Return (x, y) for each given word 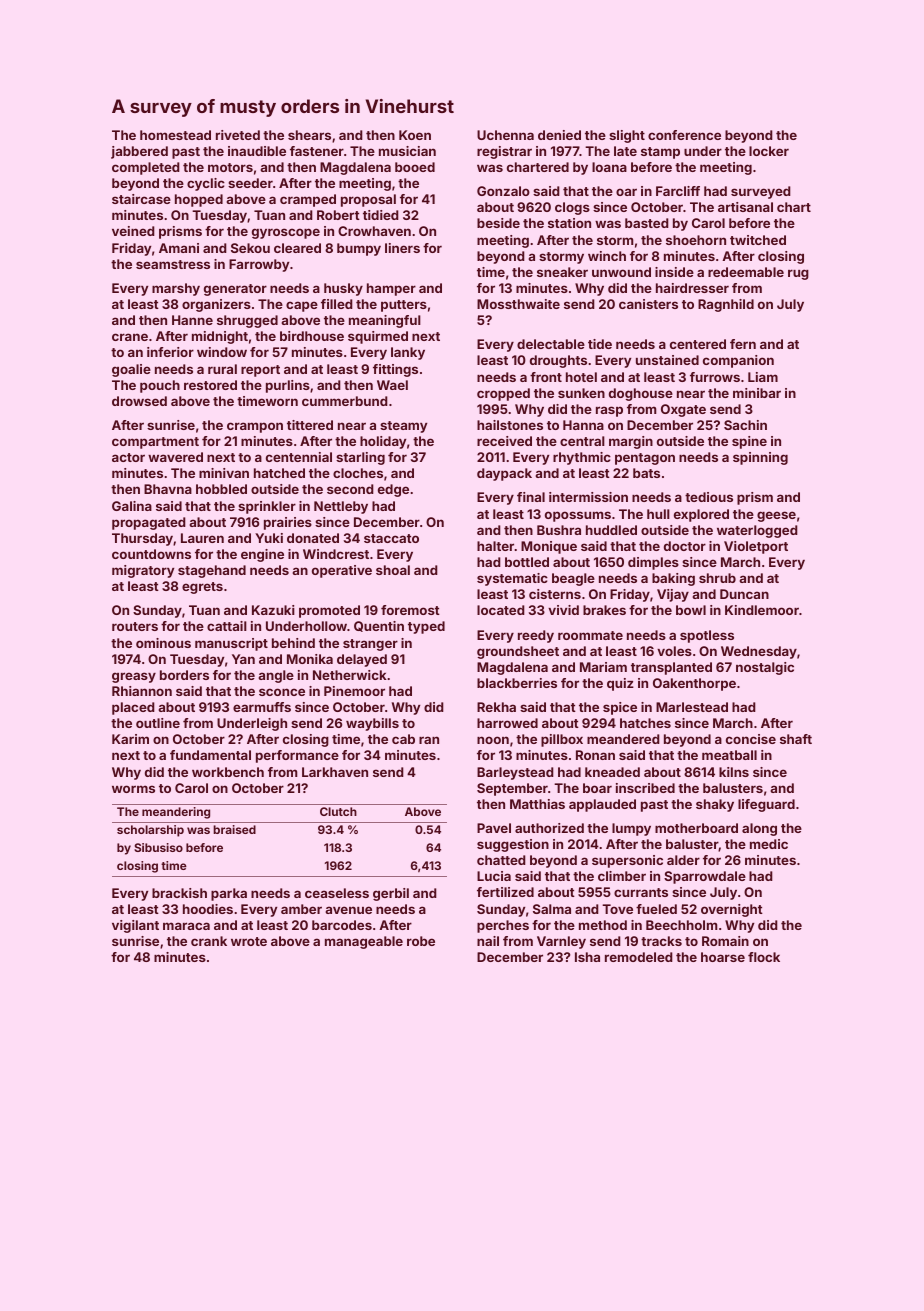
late (625, 151)
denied (559, 135)
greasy (134, 677)
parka (229, 894)
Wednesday (759, 652)
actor (128, 457)
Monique (549, 547)
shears (309, 135)
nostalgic (765, 668)
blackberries (517, 683)
